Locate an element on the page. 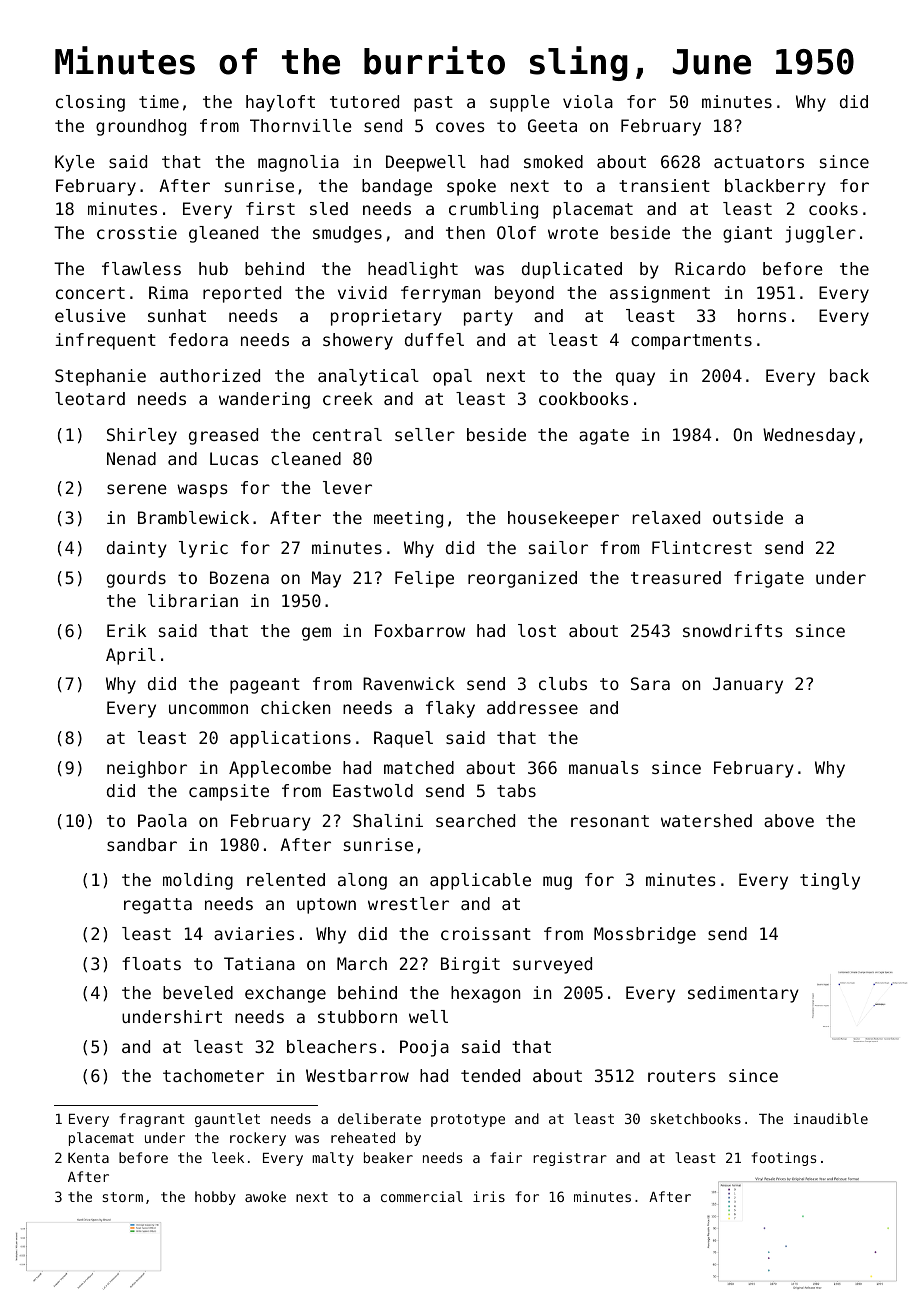 The height and width of the document is (1308, 924). time is located at coordinates (159, 101).
